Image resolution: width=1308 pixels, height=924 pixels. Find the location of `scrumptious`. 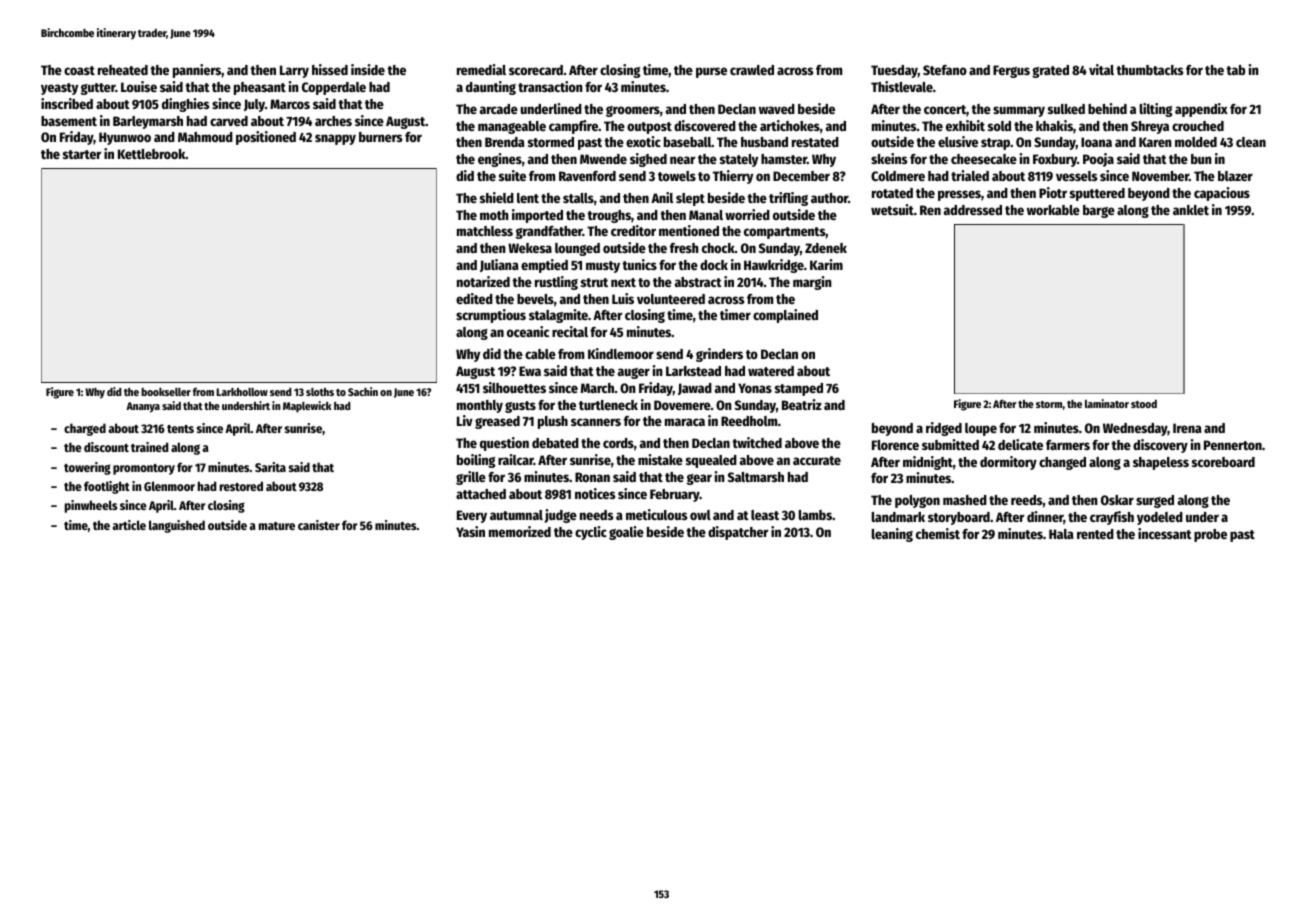

scrumptious is located at coordinates (491, 316).
